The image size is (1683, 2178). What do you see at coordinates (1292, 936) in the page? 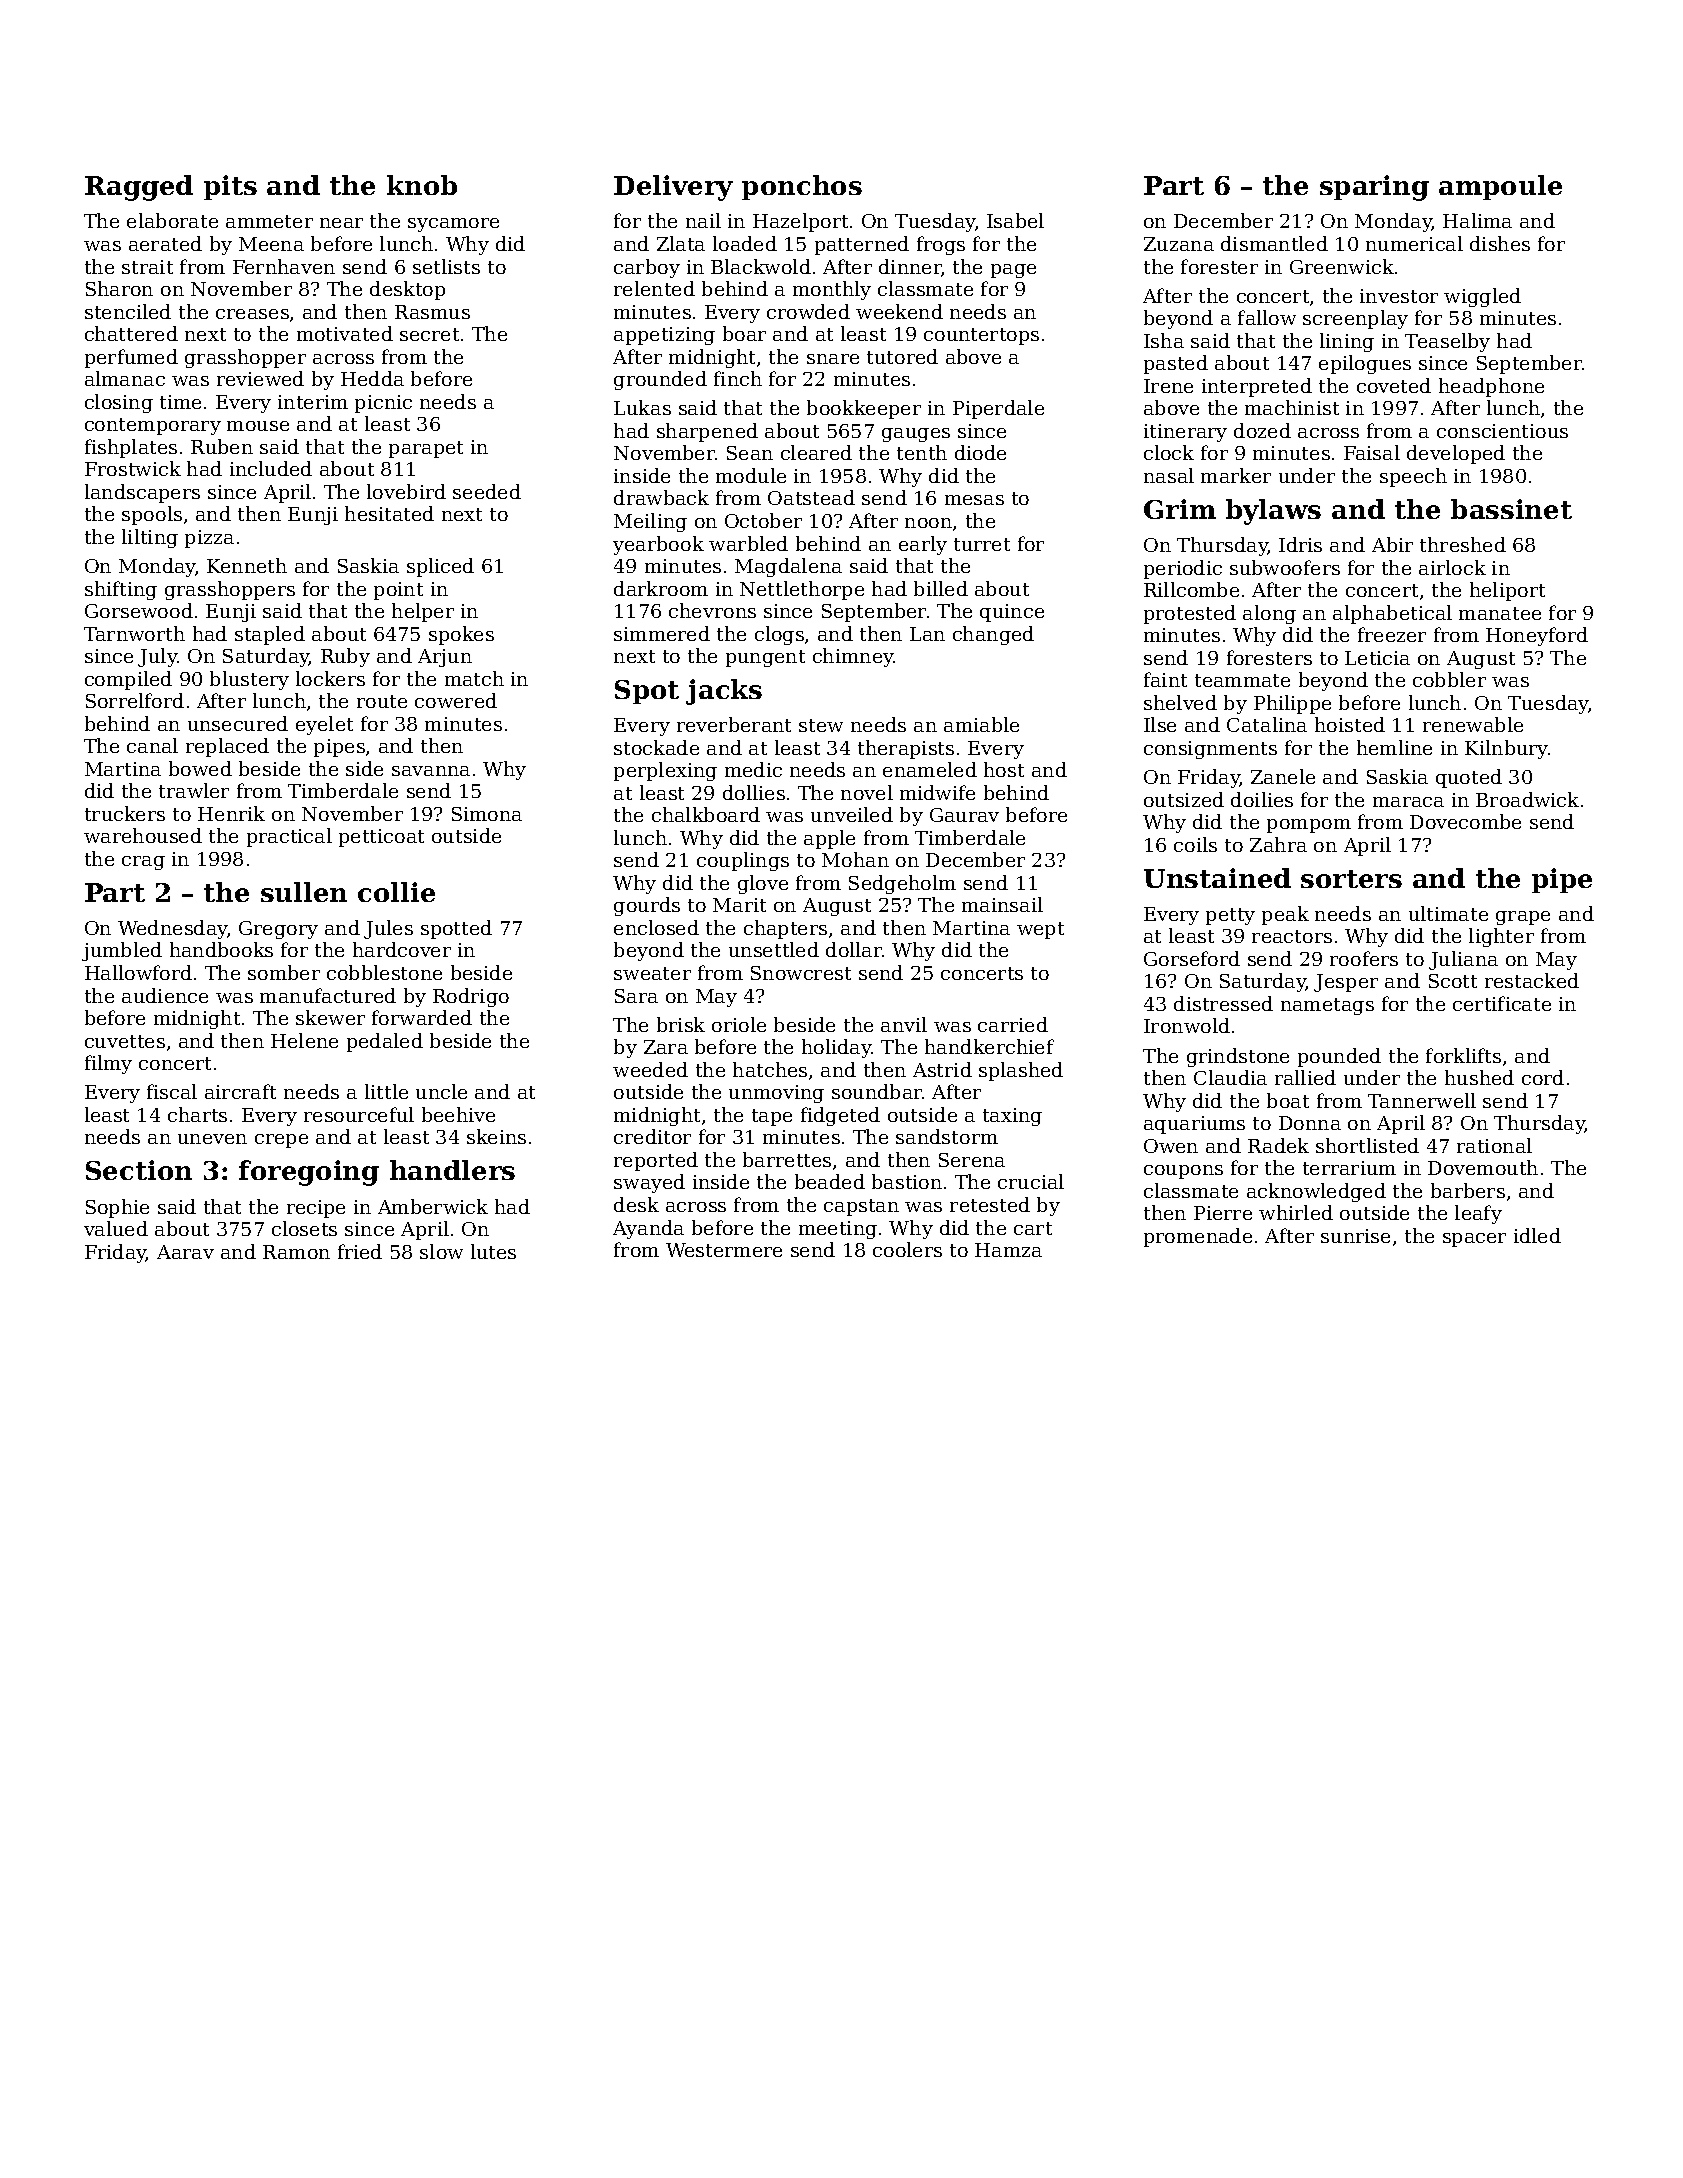
I see `reactors` at bounding box center [1292, 936].
